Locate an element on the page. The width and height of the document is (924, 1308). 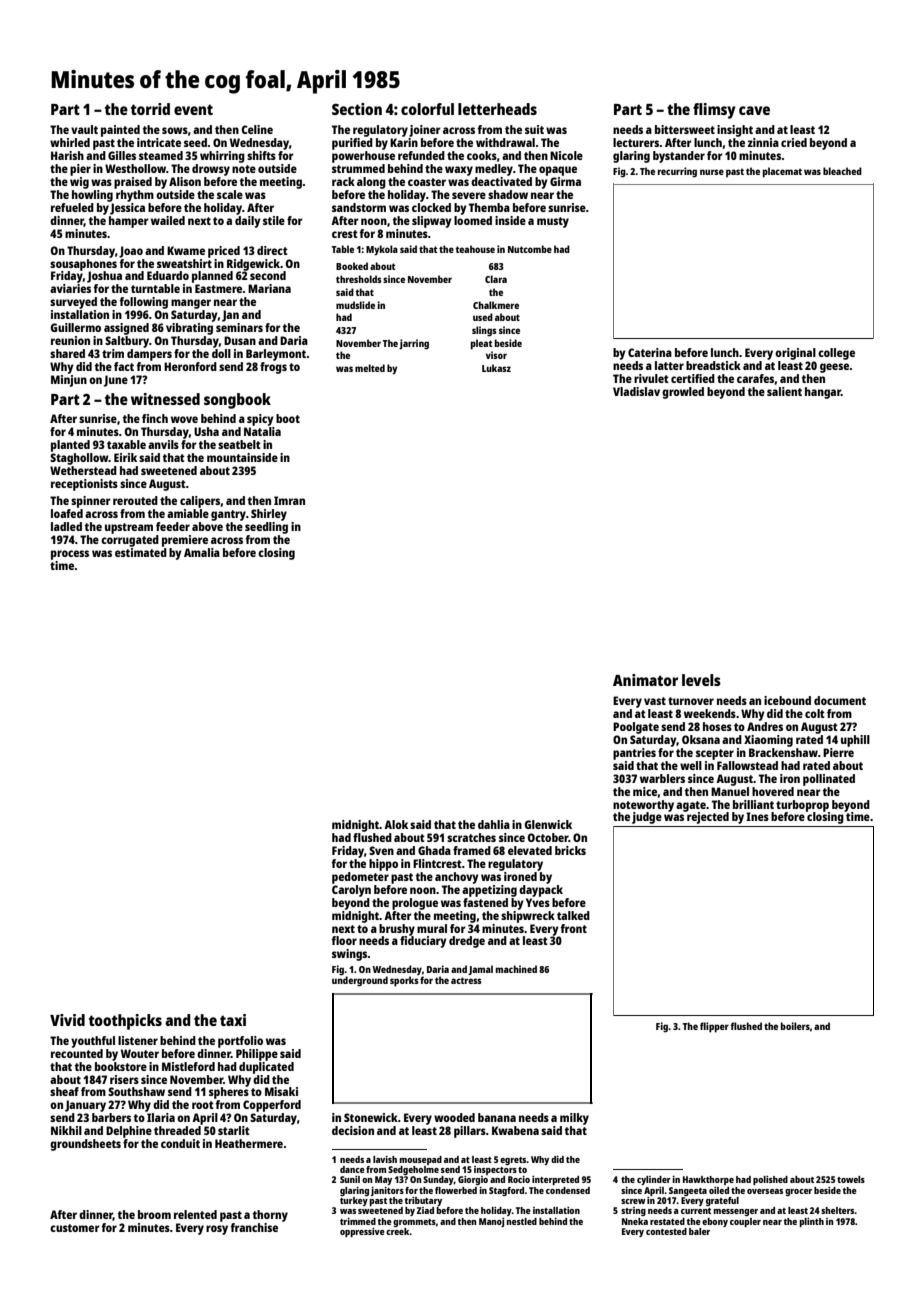
condensed is located at coordinates (568, 1190).
